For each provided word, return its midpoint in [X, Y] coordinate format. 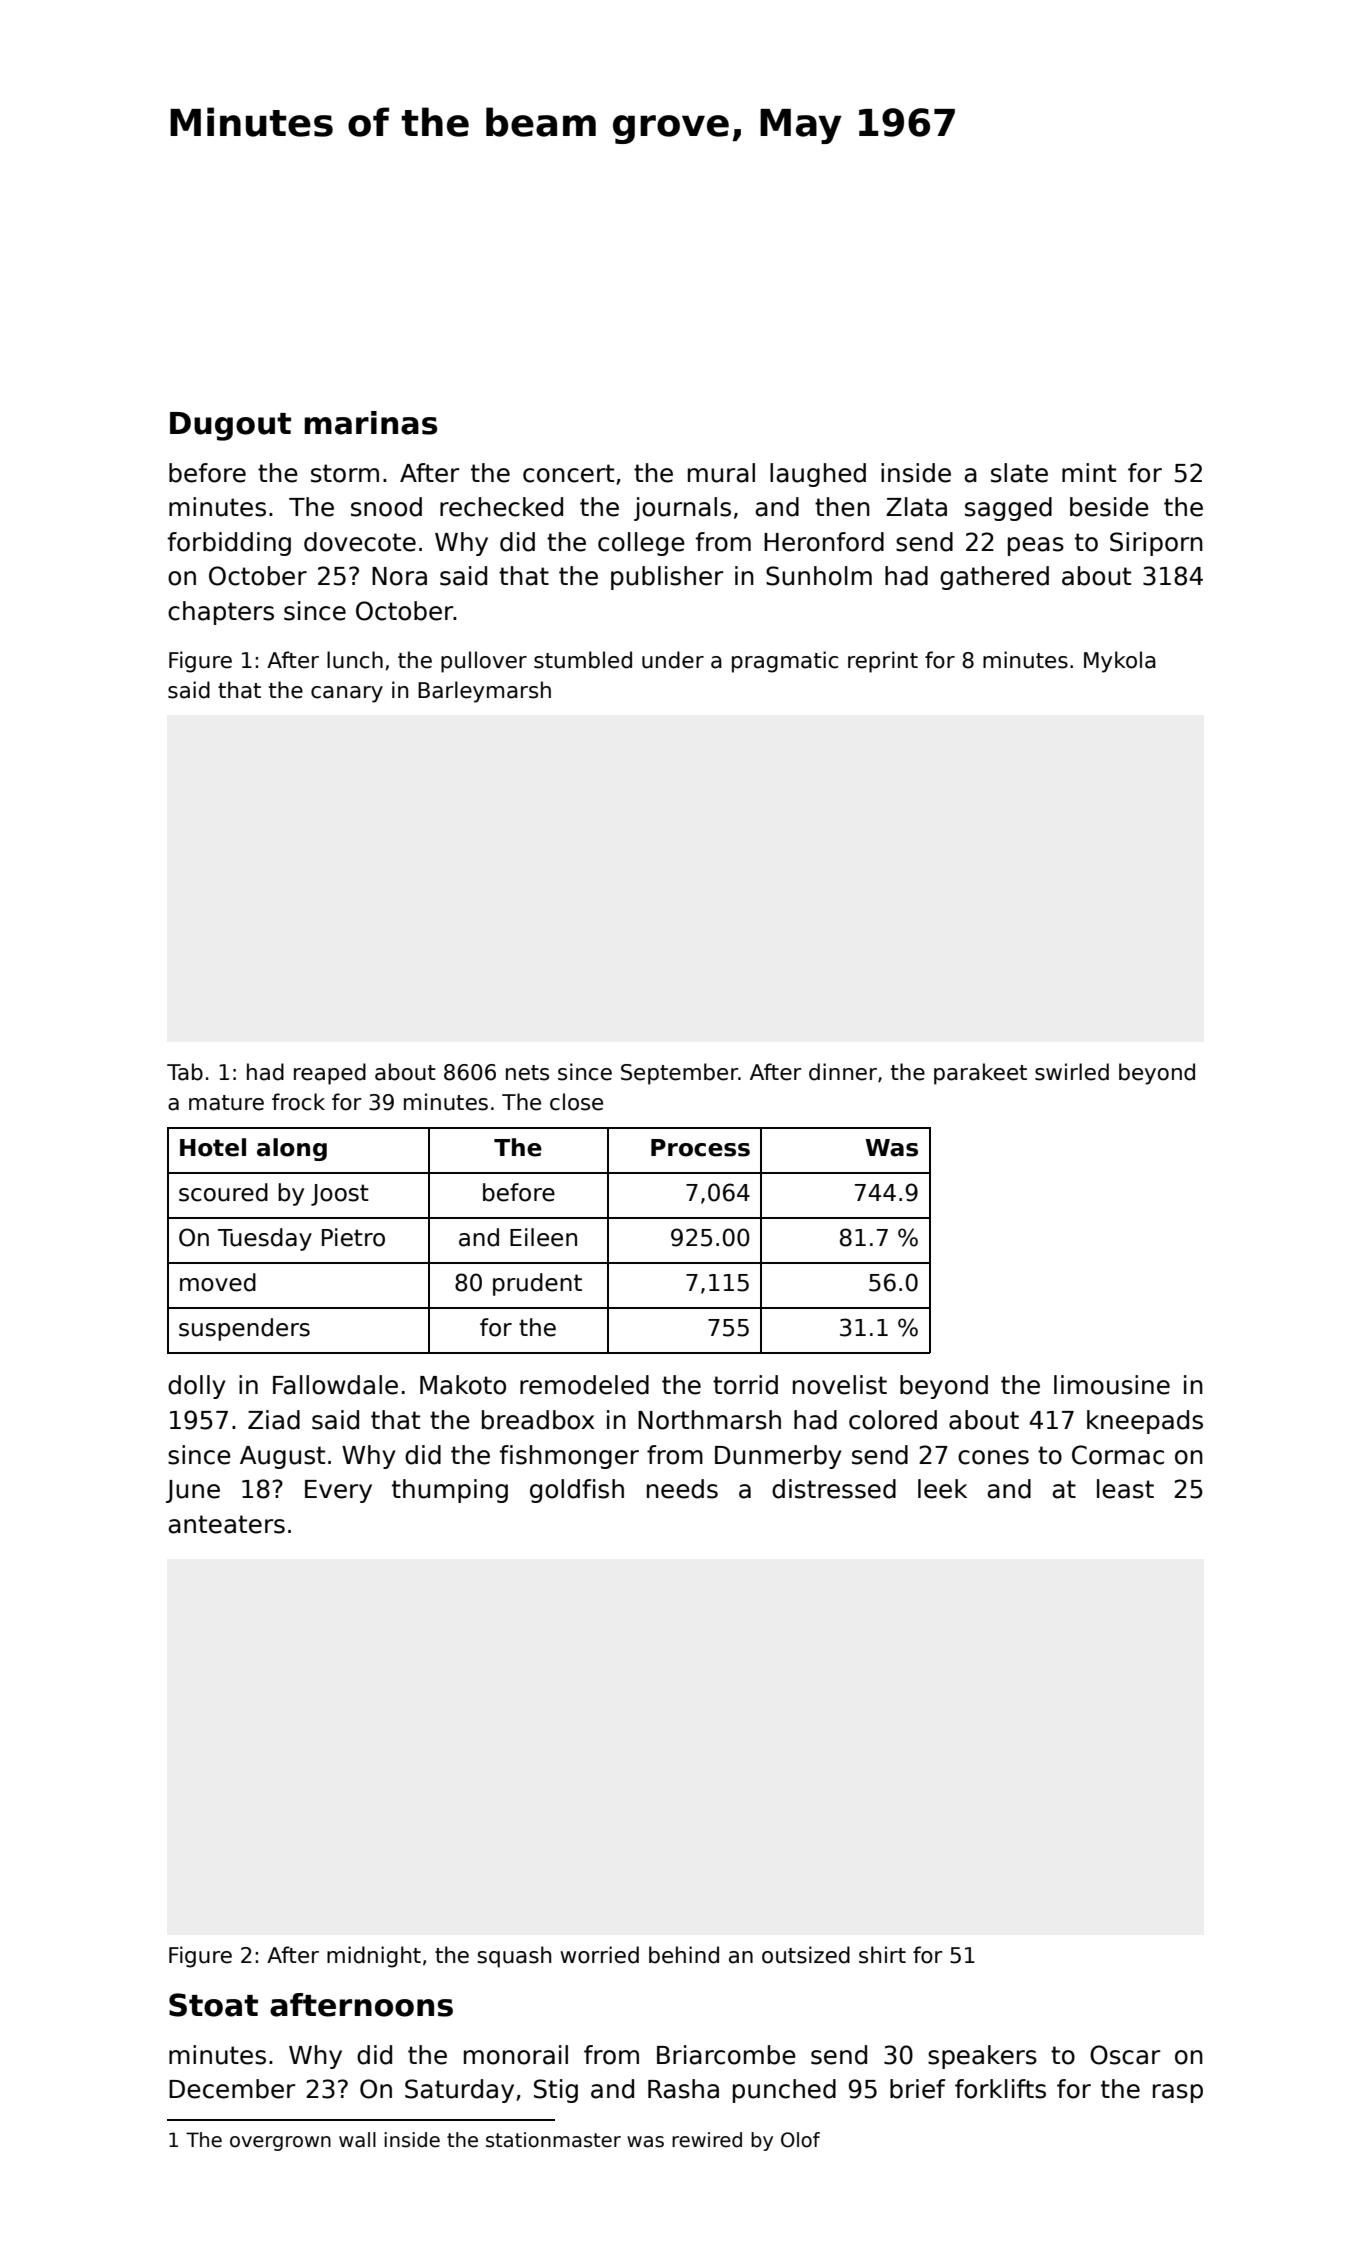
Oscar [1125, 2055]
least [1125, 1489]
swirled [1072, 1072]
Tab [185, 1072]
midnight [374, 1957]
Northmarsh [709, 1420]
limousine [1112, 1385]
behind [684, 1955]
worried [599, 1955]
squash [514, 1957]
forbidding [229, 544]
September [679, 1074]
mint [1089, 472]
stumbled [583, 660]
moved [218, 1282]
